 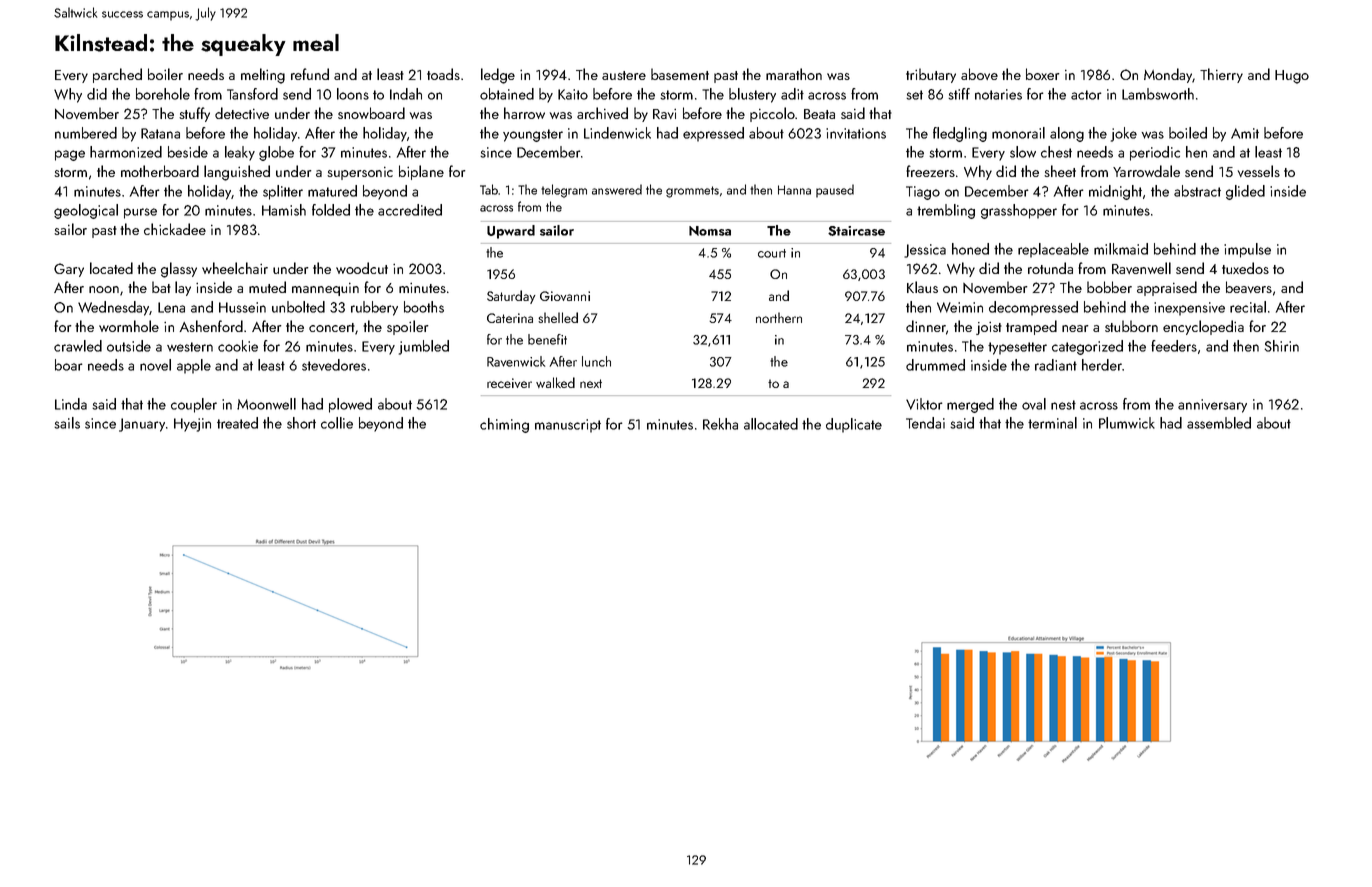 I want to click on duplicate, so click(x=854, y=425).
